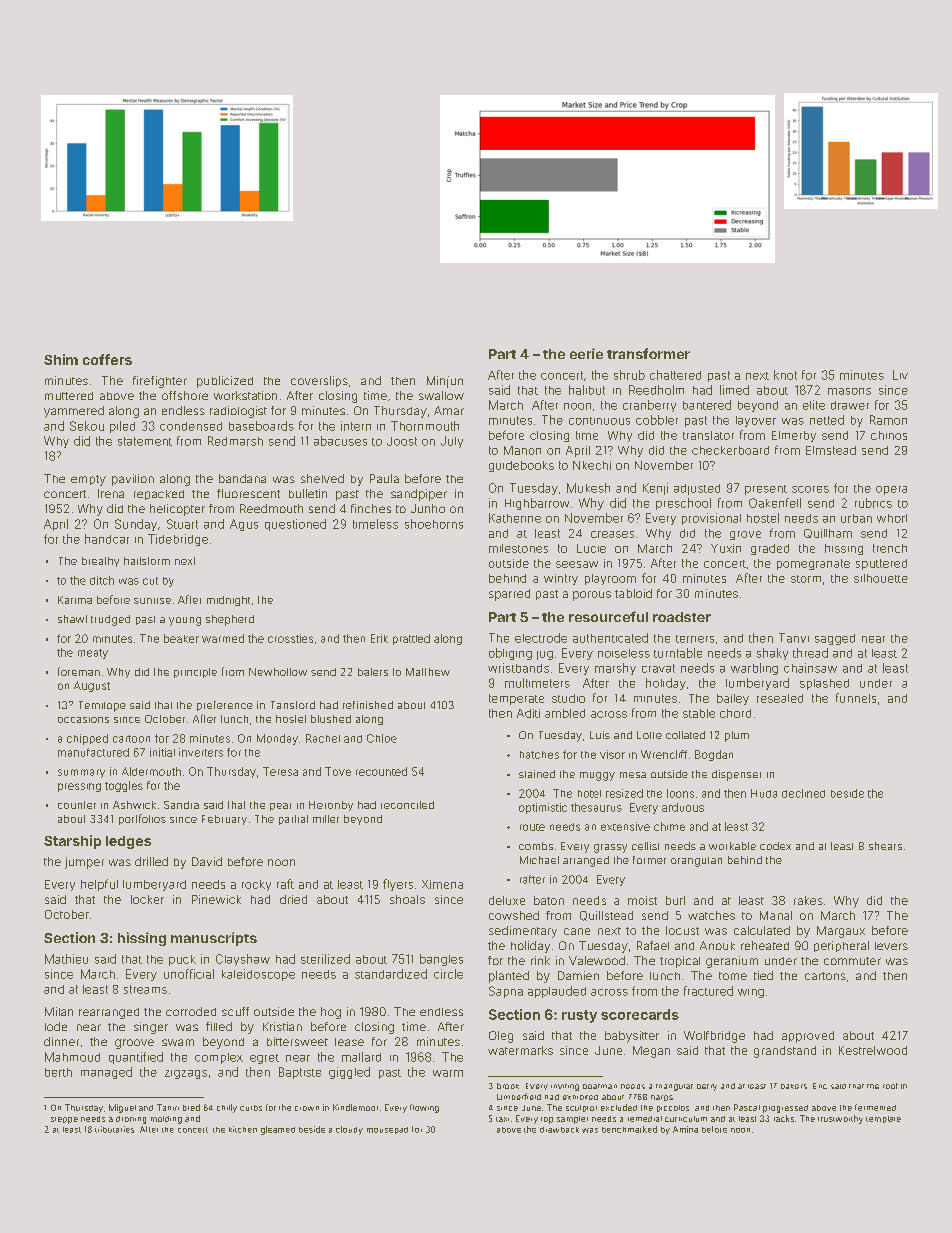  I want to click on fractured, so click(708, 991).
